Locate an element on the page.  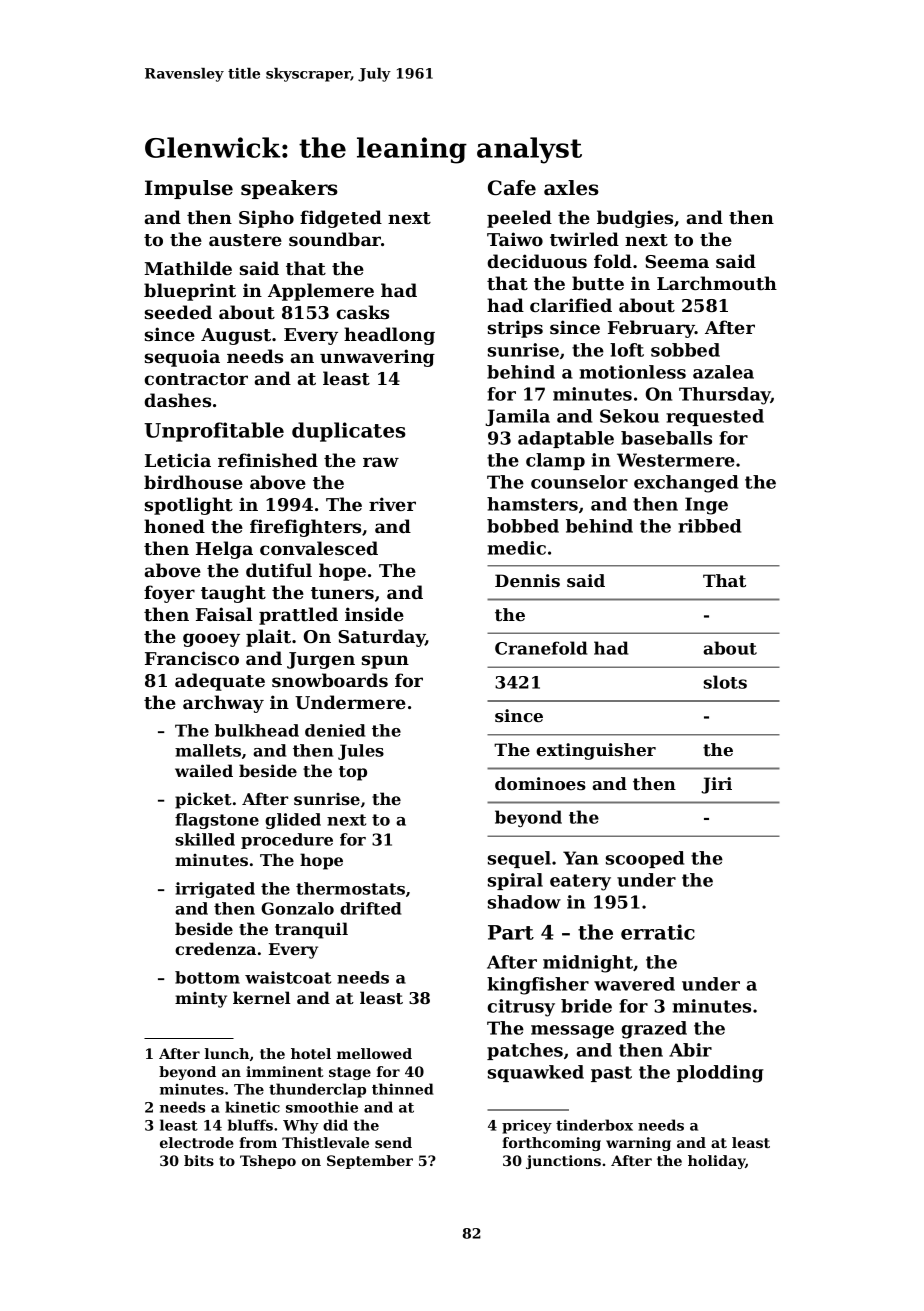
Jamila is located at coordinates (517, 417).
